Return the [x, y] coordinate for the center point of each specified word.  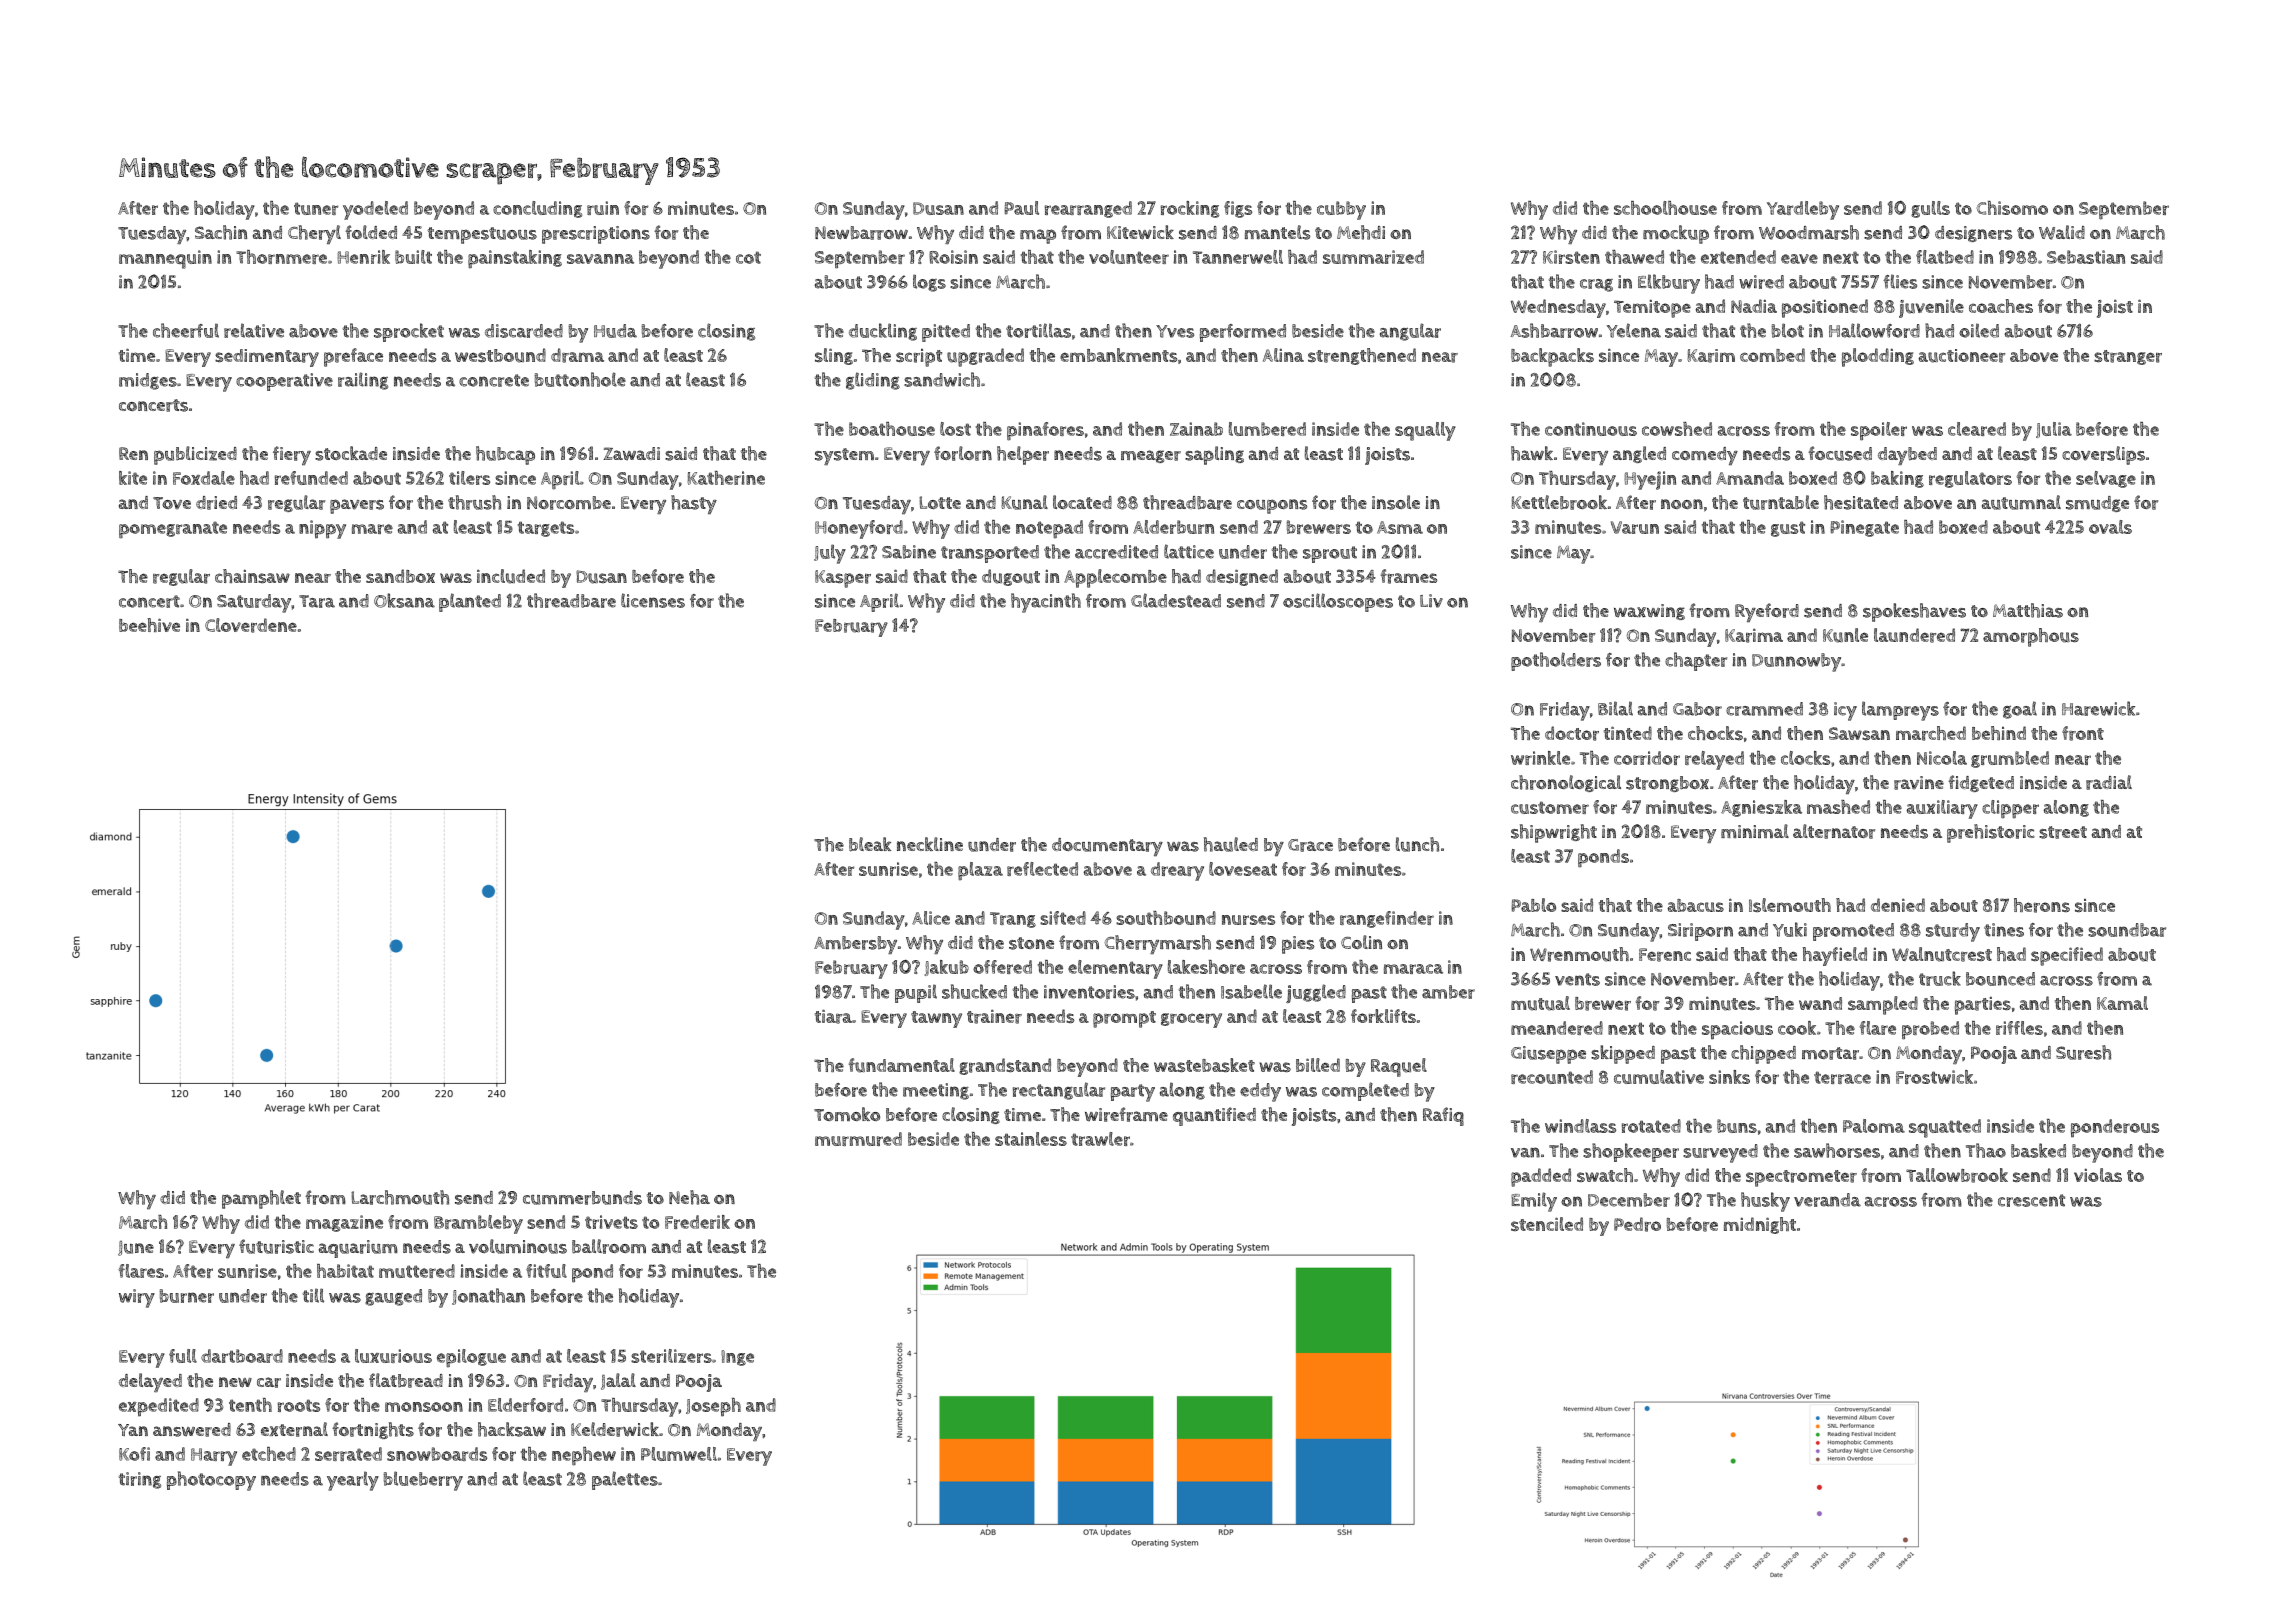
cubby [1341, 210]
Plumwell [679, 1454]
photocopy [211, 1481]
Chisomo [2012, 208]
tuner [316, 208]
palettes [625, 1480]
